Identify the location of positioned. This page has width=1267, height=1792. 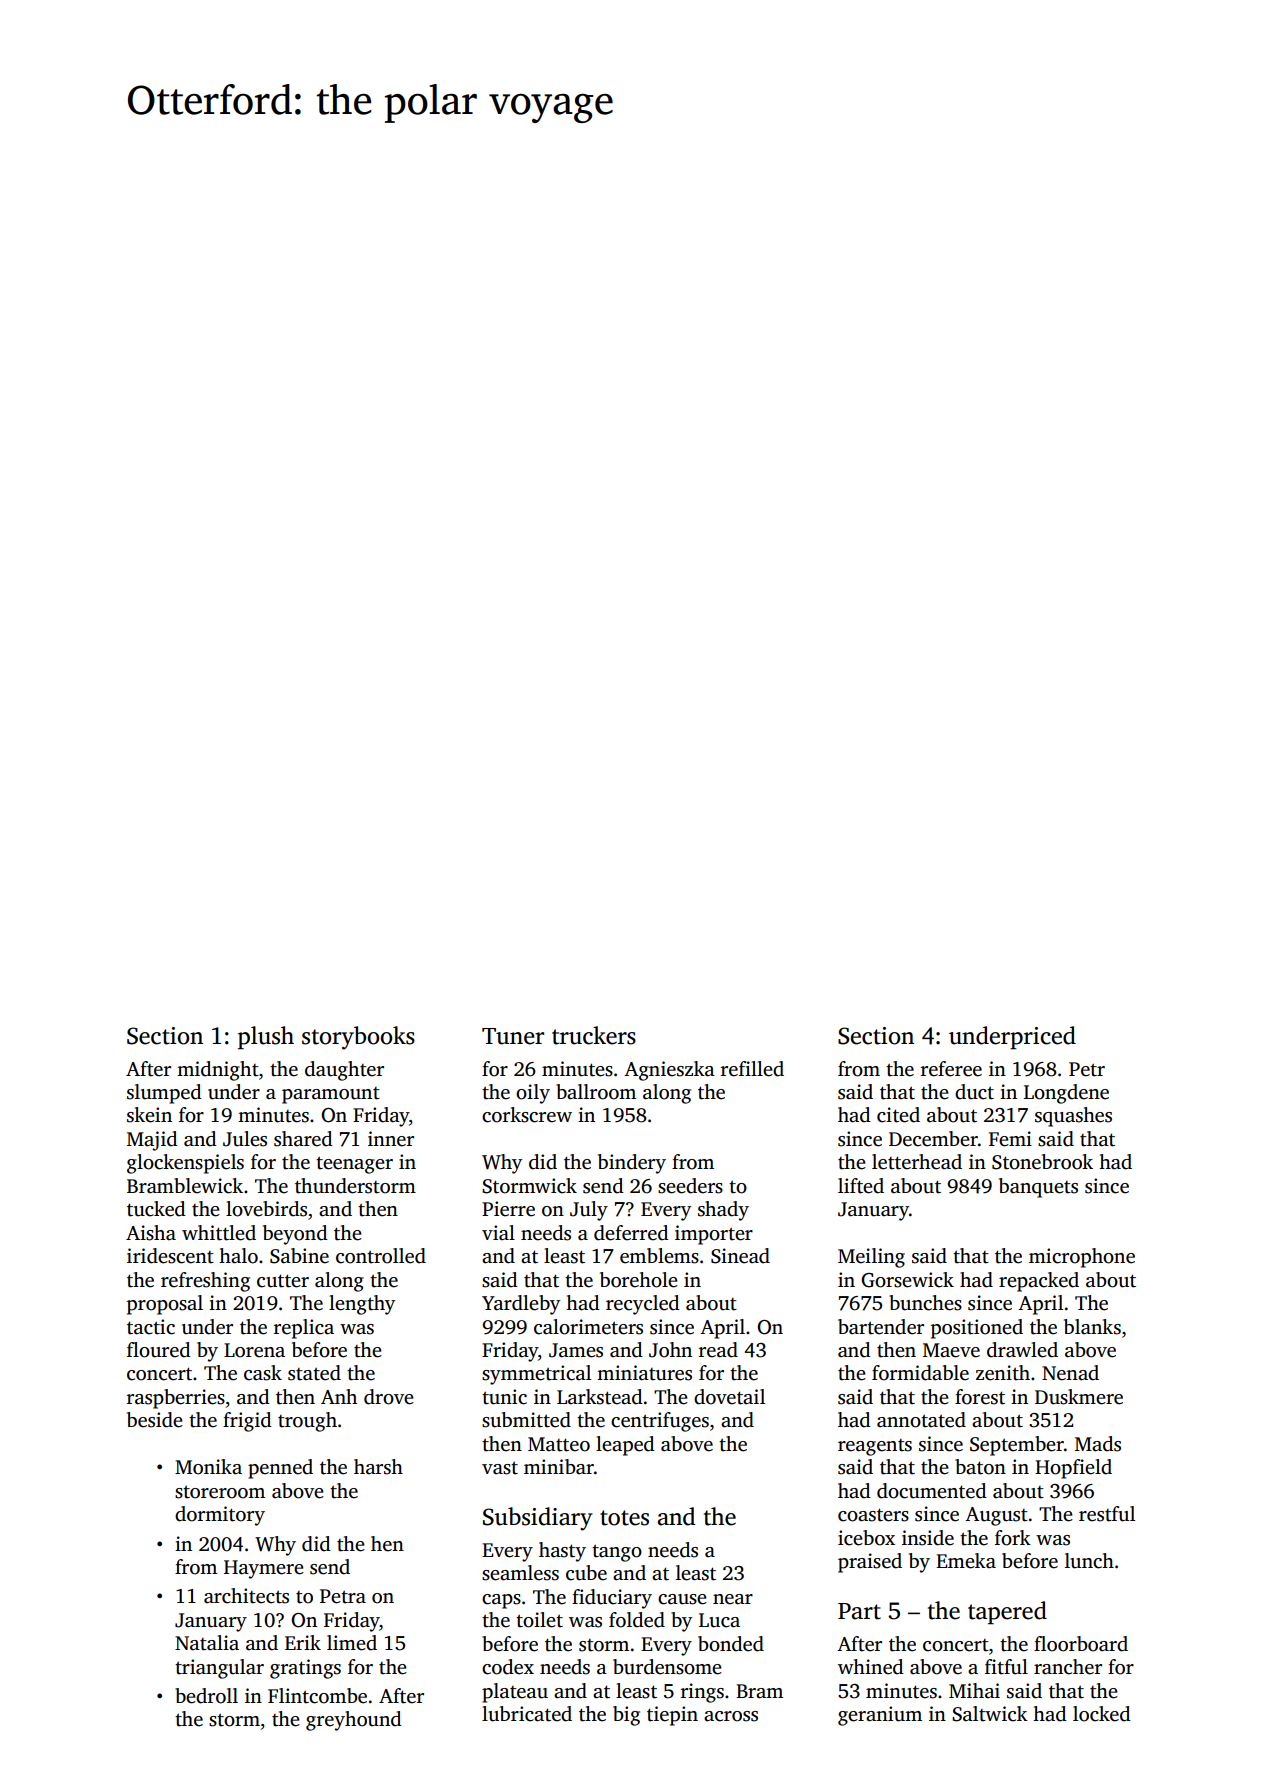
(977, 1329).
